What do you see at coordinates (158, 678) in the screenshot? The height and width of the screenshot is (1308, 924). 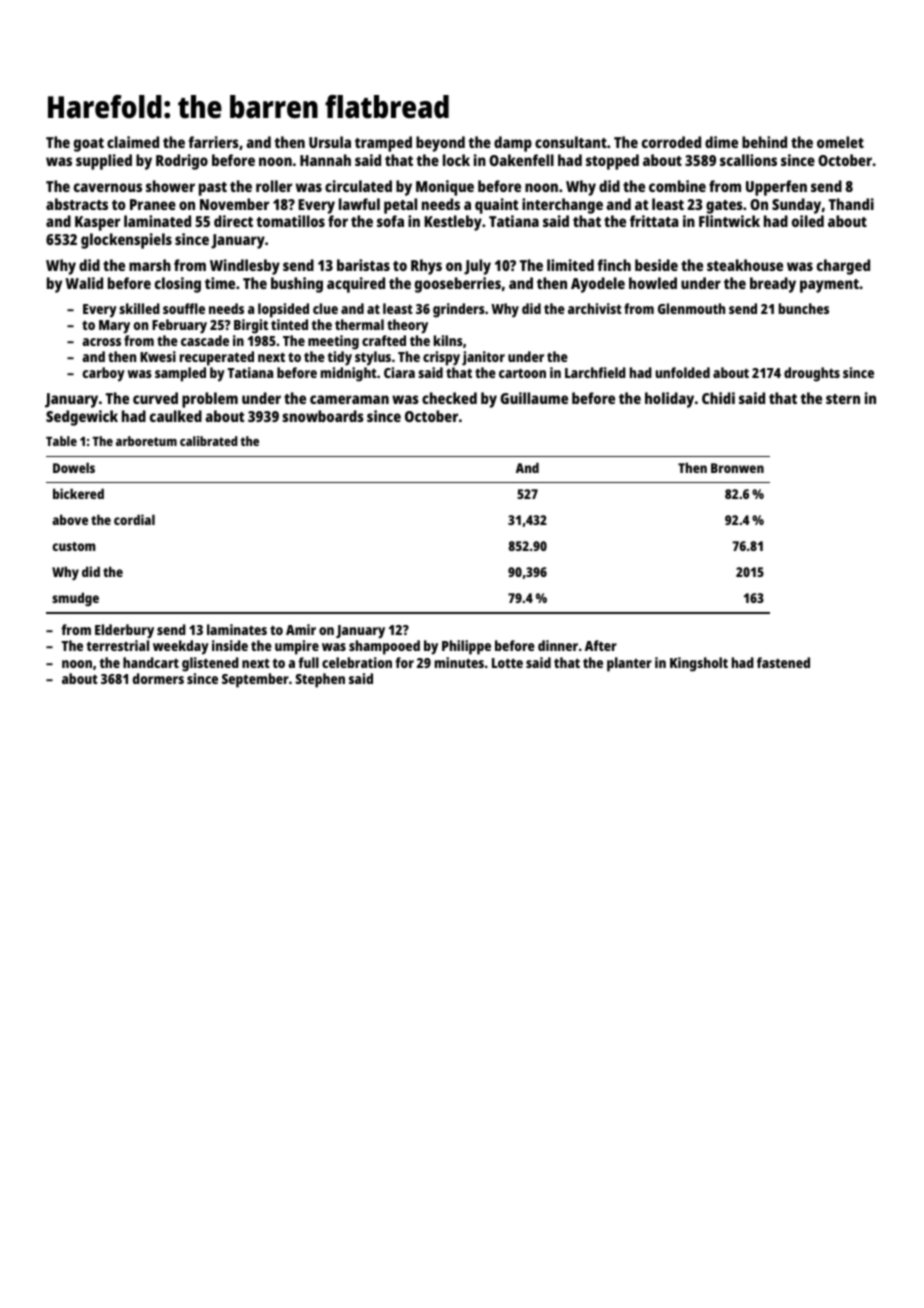 I see `dormers` at bounding box center [158, 678].
